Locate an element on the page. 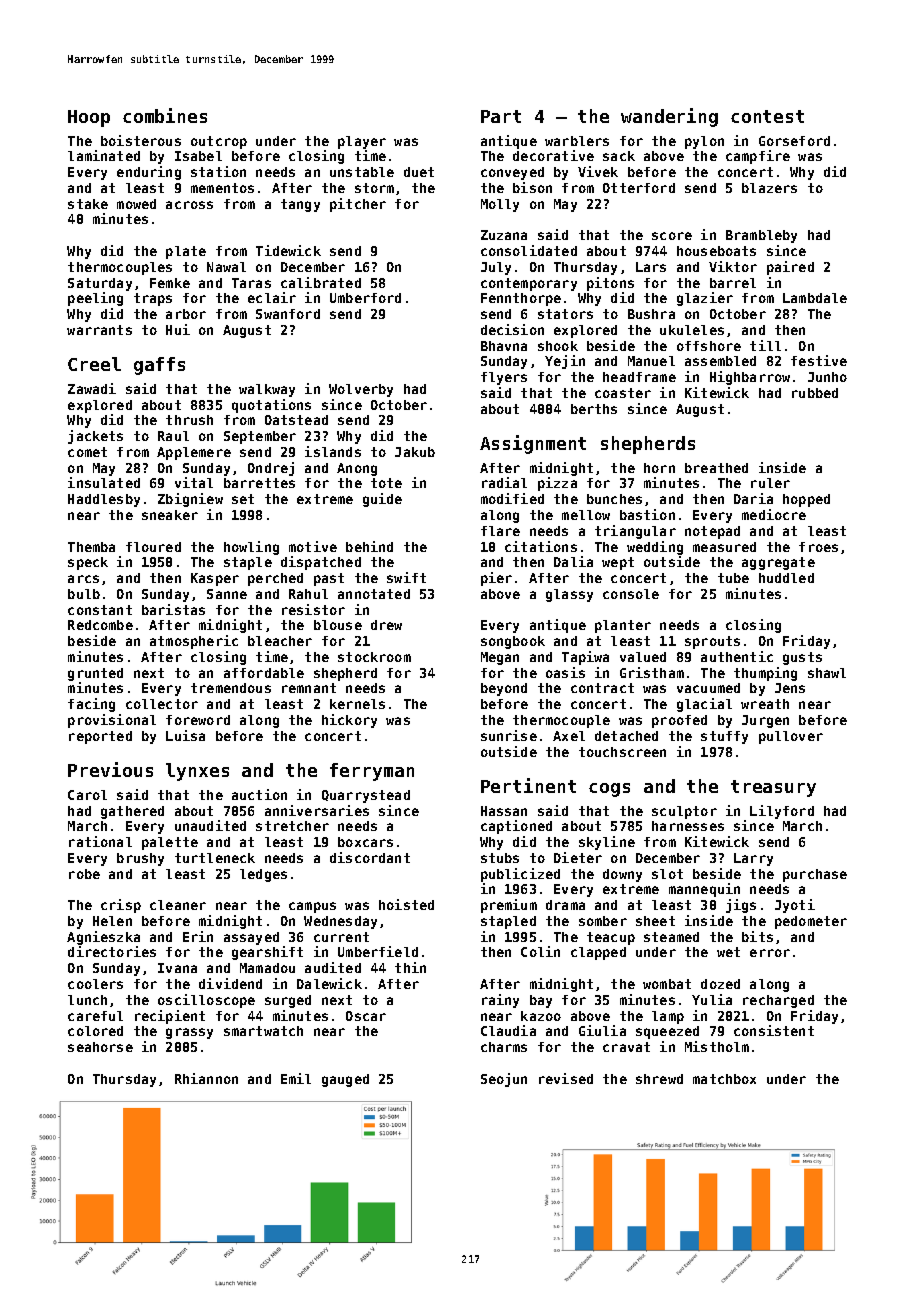 The image size is (924, 1308). beyond is located at coordinates (504, 689).
